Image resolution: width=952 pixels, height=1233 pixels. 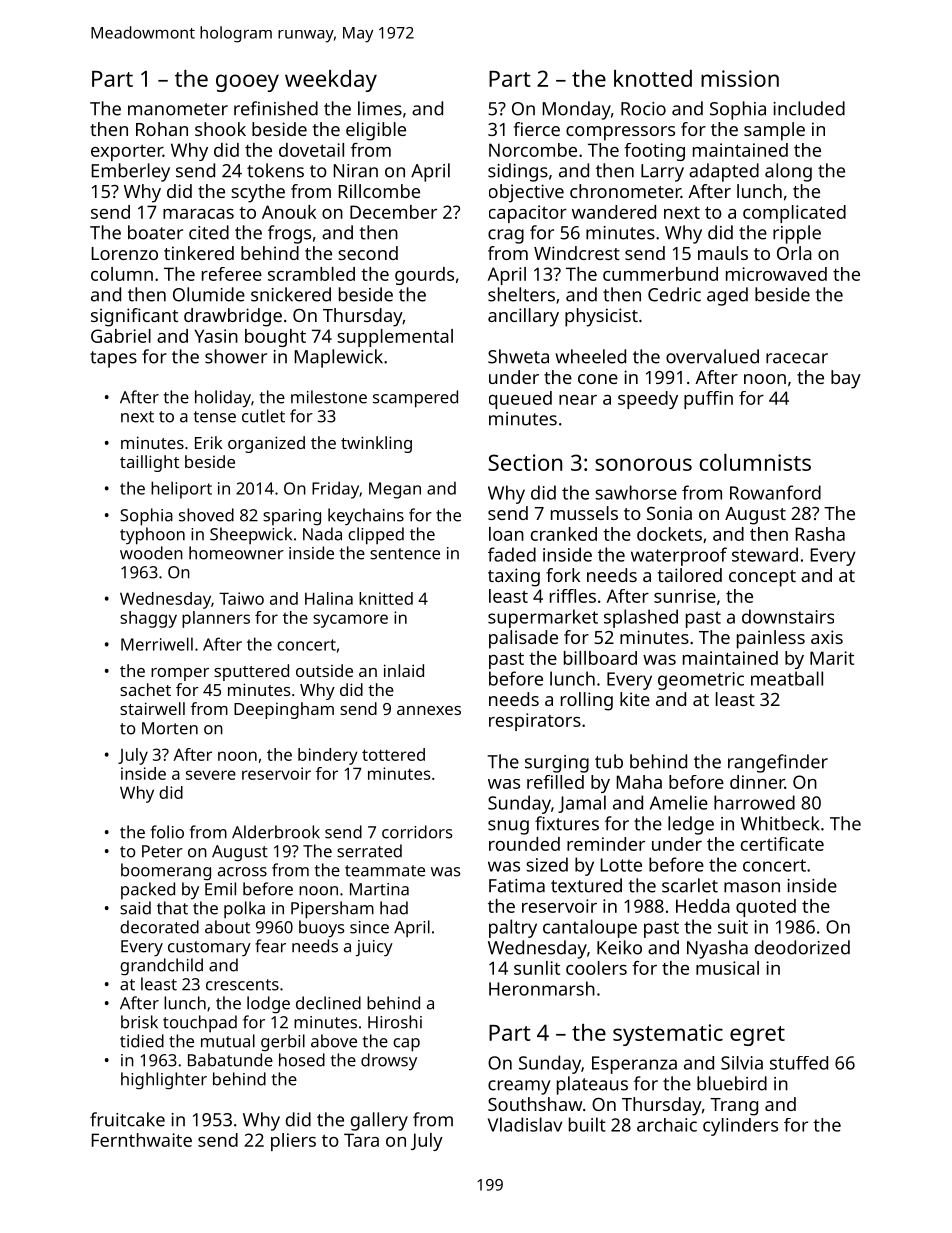 I want to click on gooey, so click(x=247, y=83).
